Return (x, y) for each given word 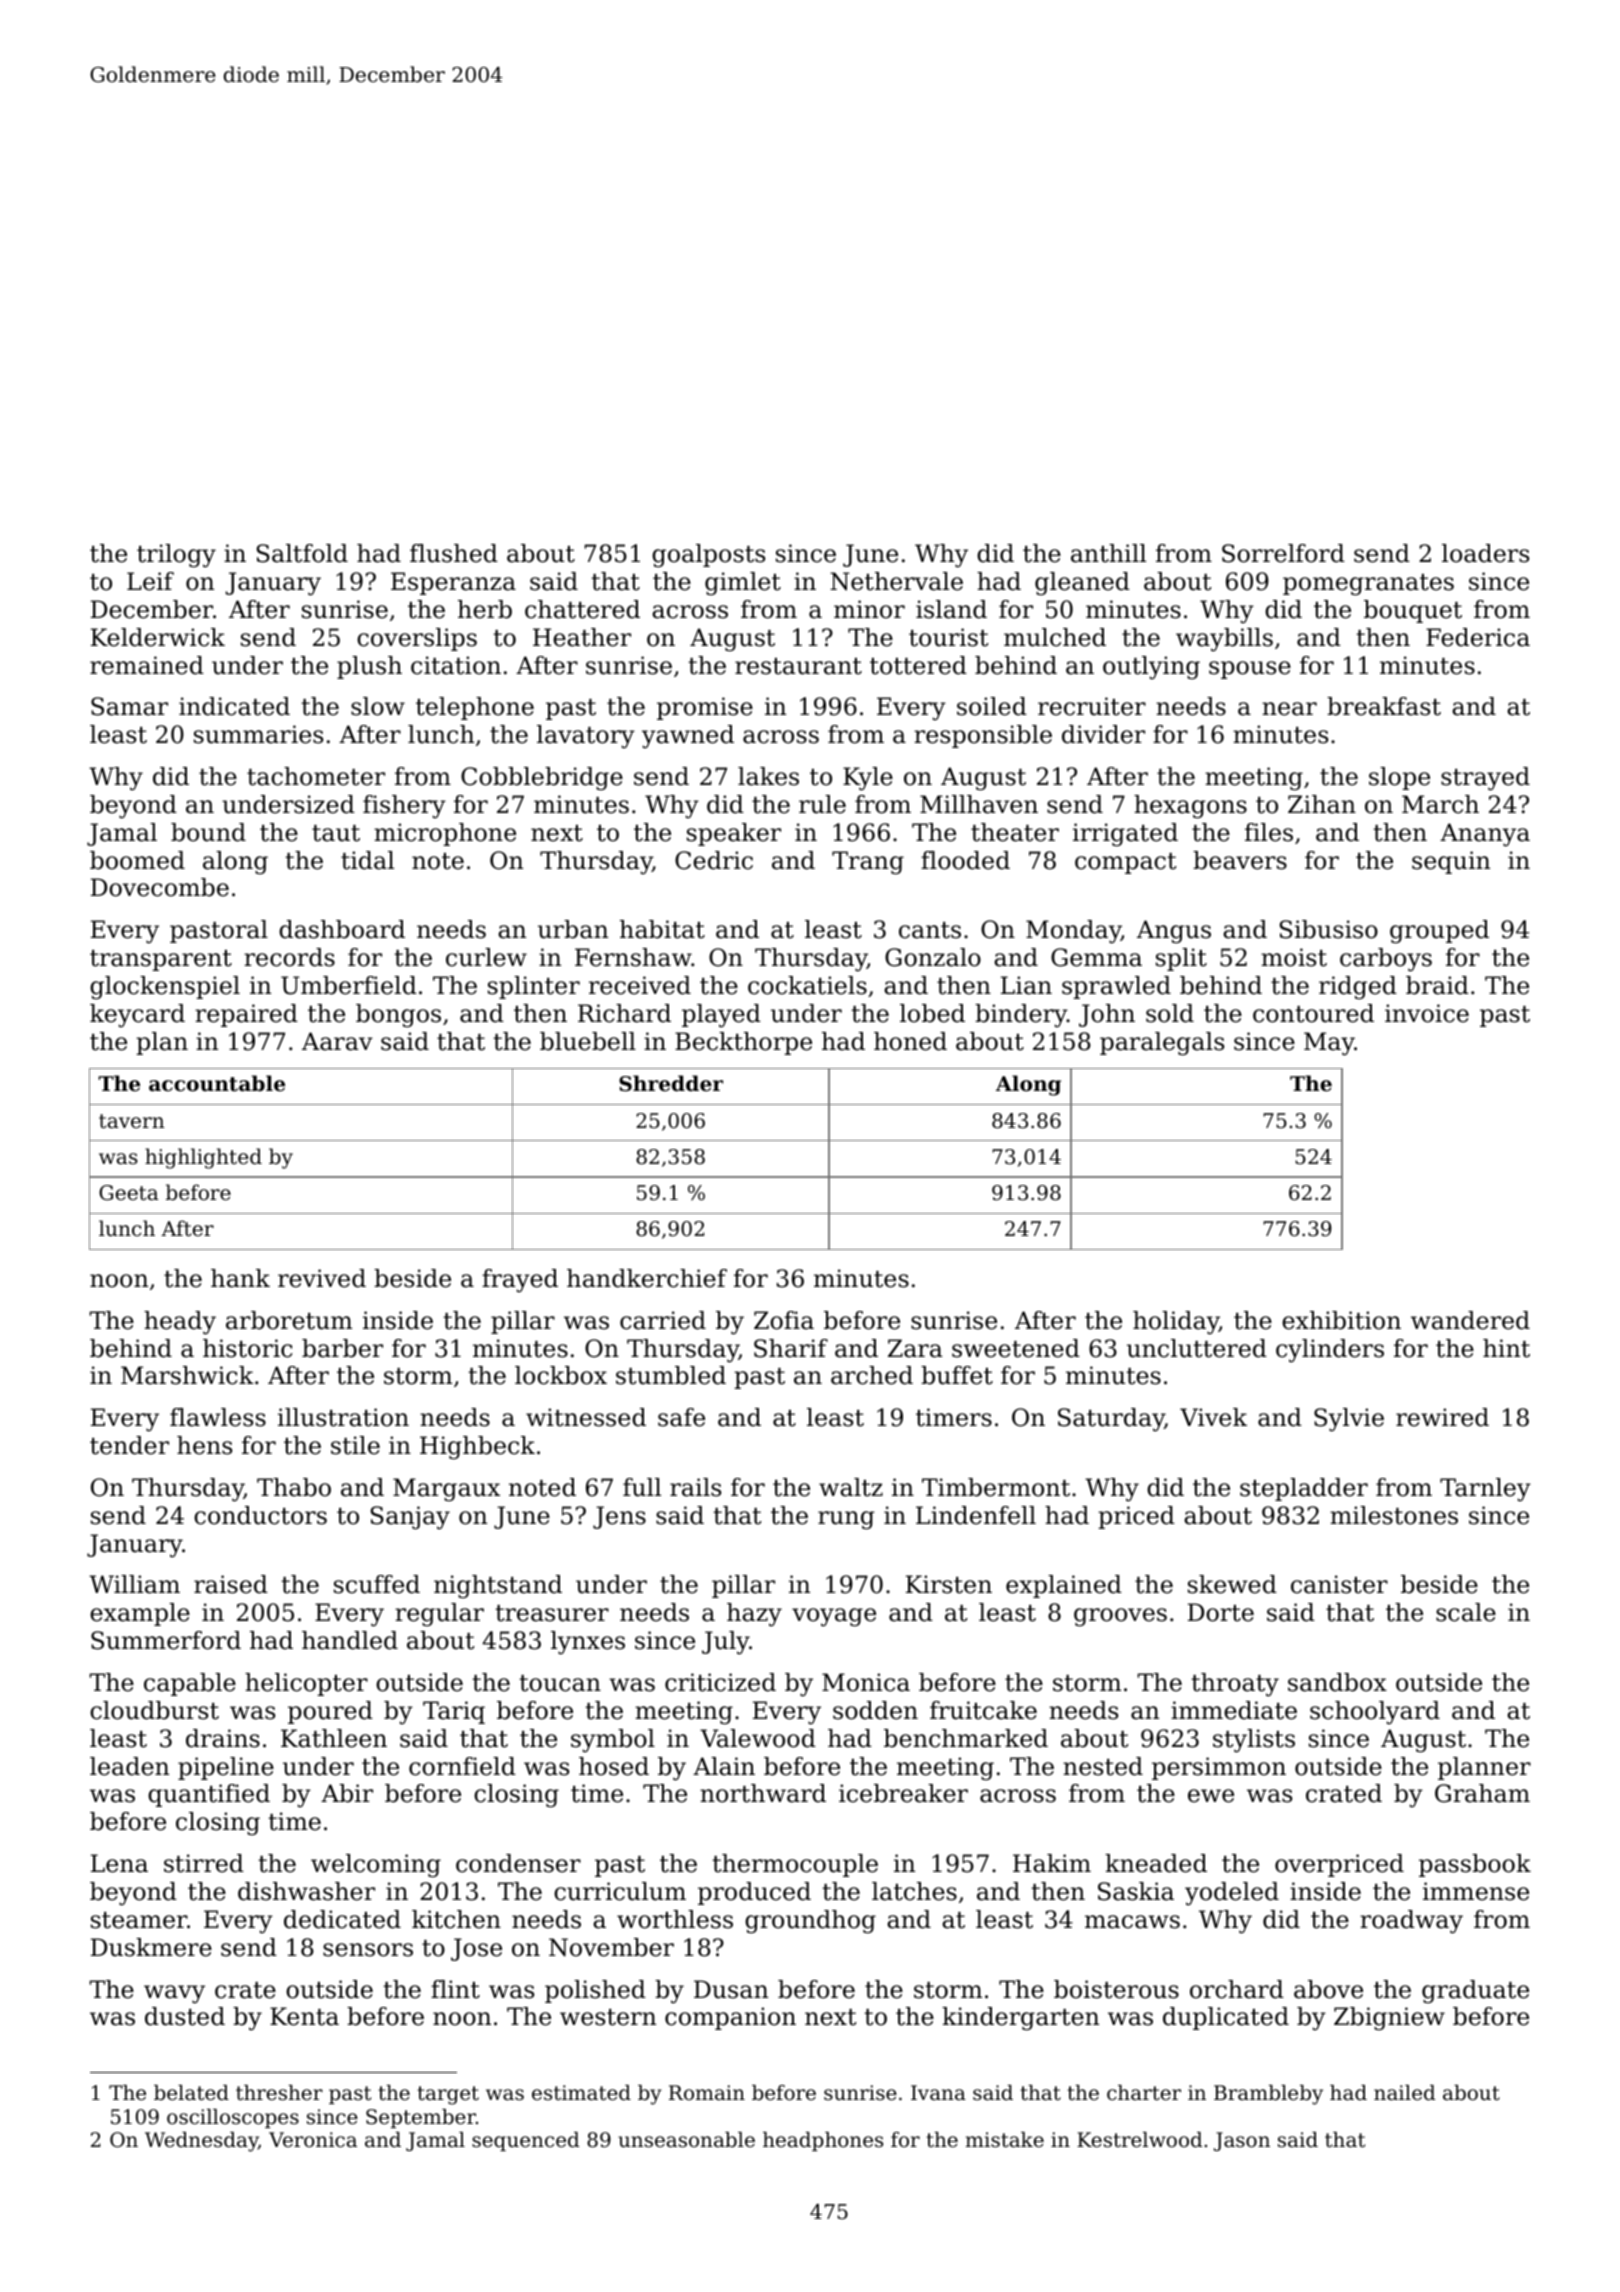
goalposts (708, 556)
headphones (823, 2141)
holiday (1176, 1323)
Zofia (784, 1320)
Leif (150, 581)
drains (223, 1738)
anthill (1108, 553)
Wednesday (201, 2142)
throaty (1235, 1685)
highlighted (203, 1158)
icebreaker (903, 1793)
